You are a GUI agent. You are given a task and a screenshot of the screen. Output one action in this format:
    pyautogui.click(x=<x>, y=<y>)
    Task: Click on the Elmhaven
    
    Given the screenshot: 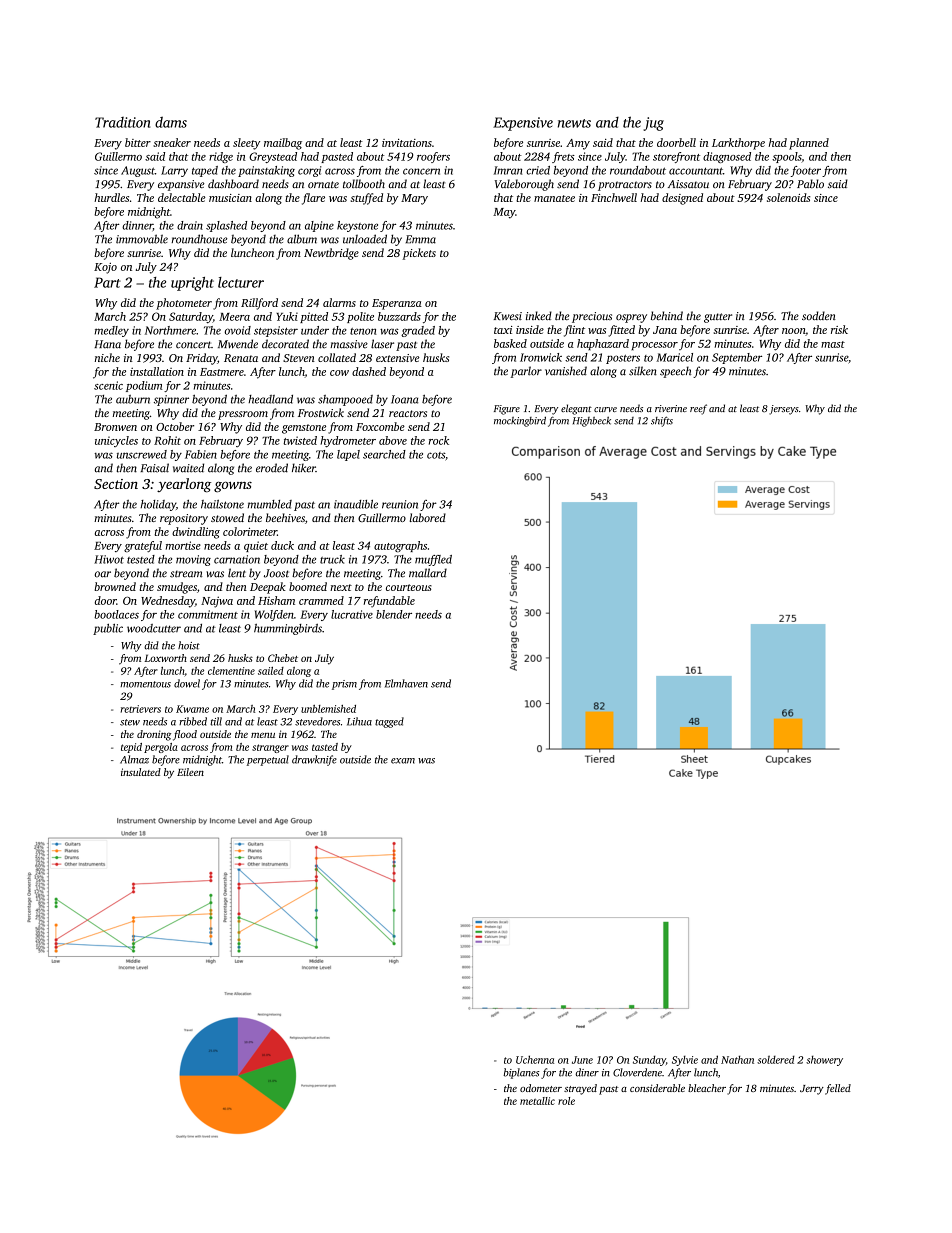 What is the action you would take?
    pyautogui.click(x=406, y=683)
